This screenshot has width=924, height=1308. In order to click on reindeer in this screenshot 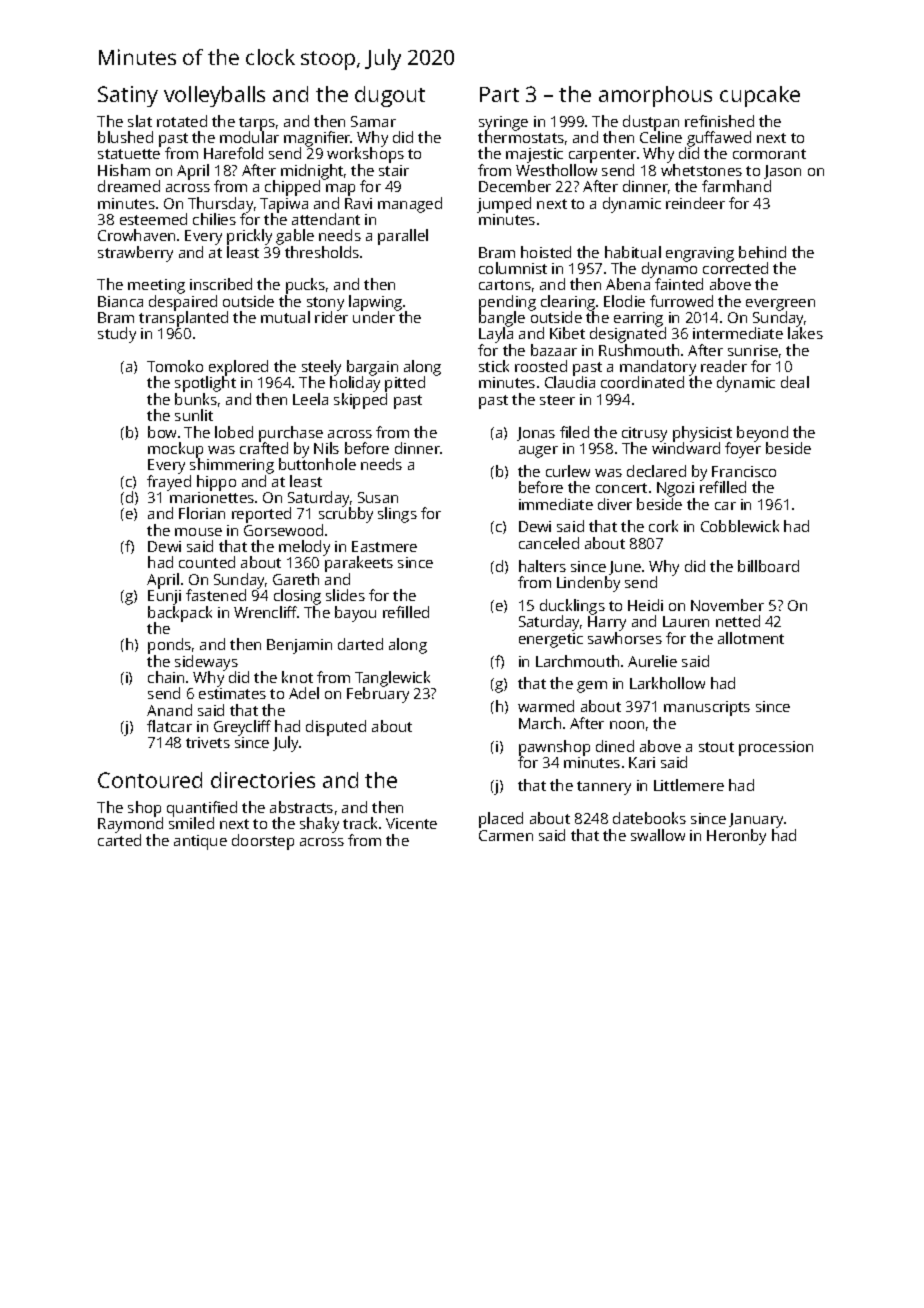, I will do `click(695, 203)`.
